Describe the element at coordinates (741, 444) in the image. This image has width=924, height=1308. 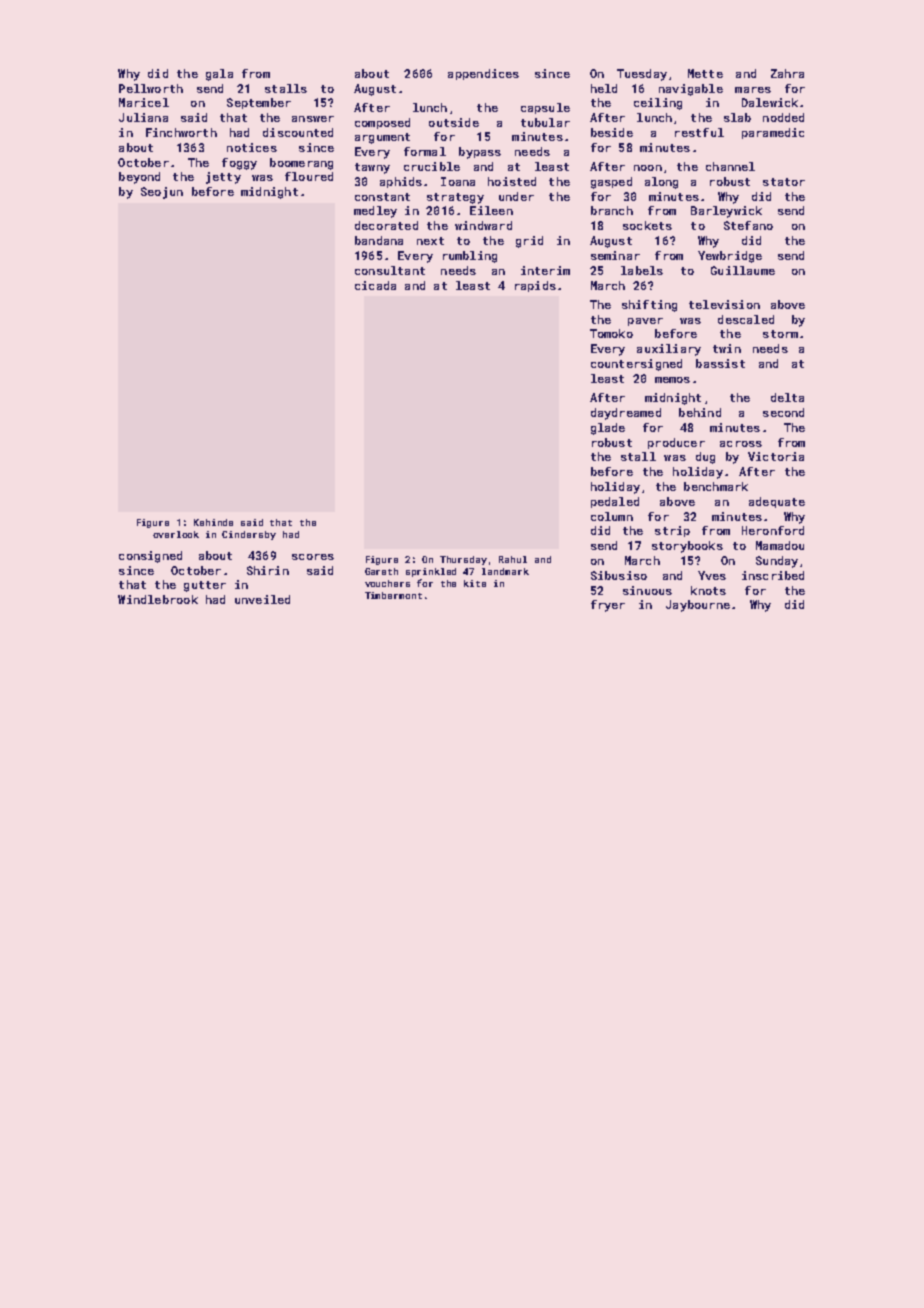
I see `across` at that location.
